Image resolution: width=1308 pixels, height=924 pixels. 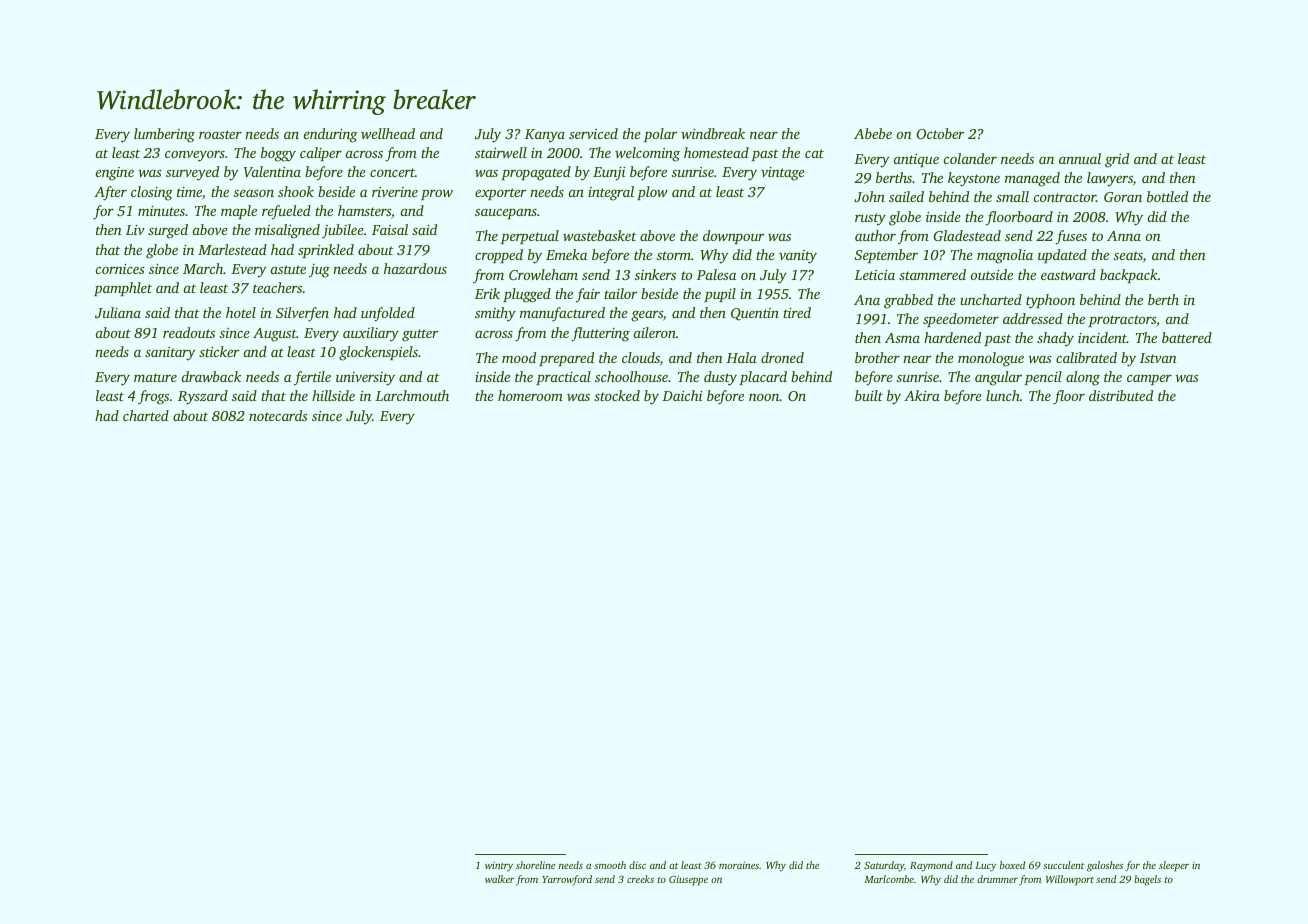 What do you see at coordinates (739, 865) in the screenshot?
I see `moraines` at bounding box center [739, 865].
